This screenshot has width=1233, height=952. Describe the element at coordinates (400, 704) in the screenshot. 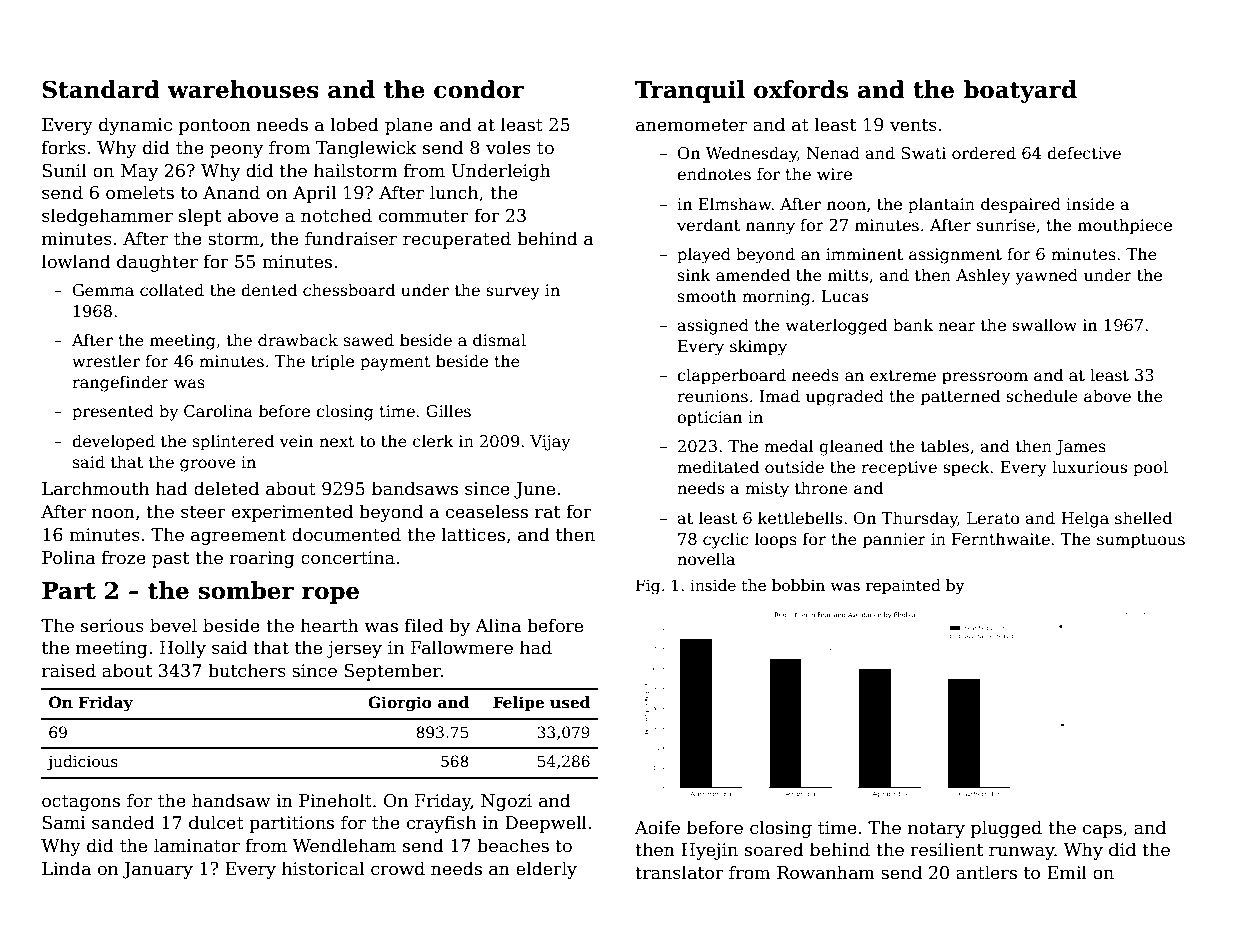

I see `Giorgio` at that location.
